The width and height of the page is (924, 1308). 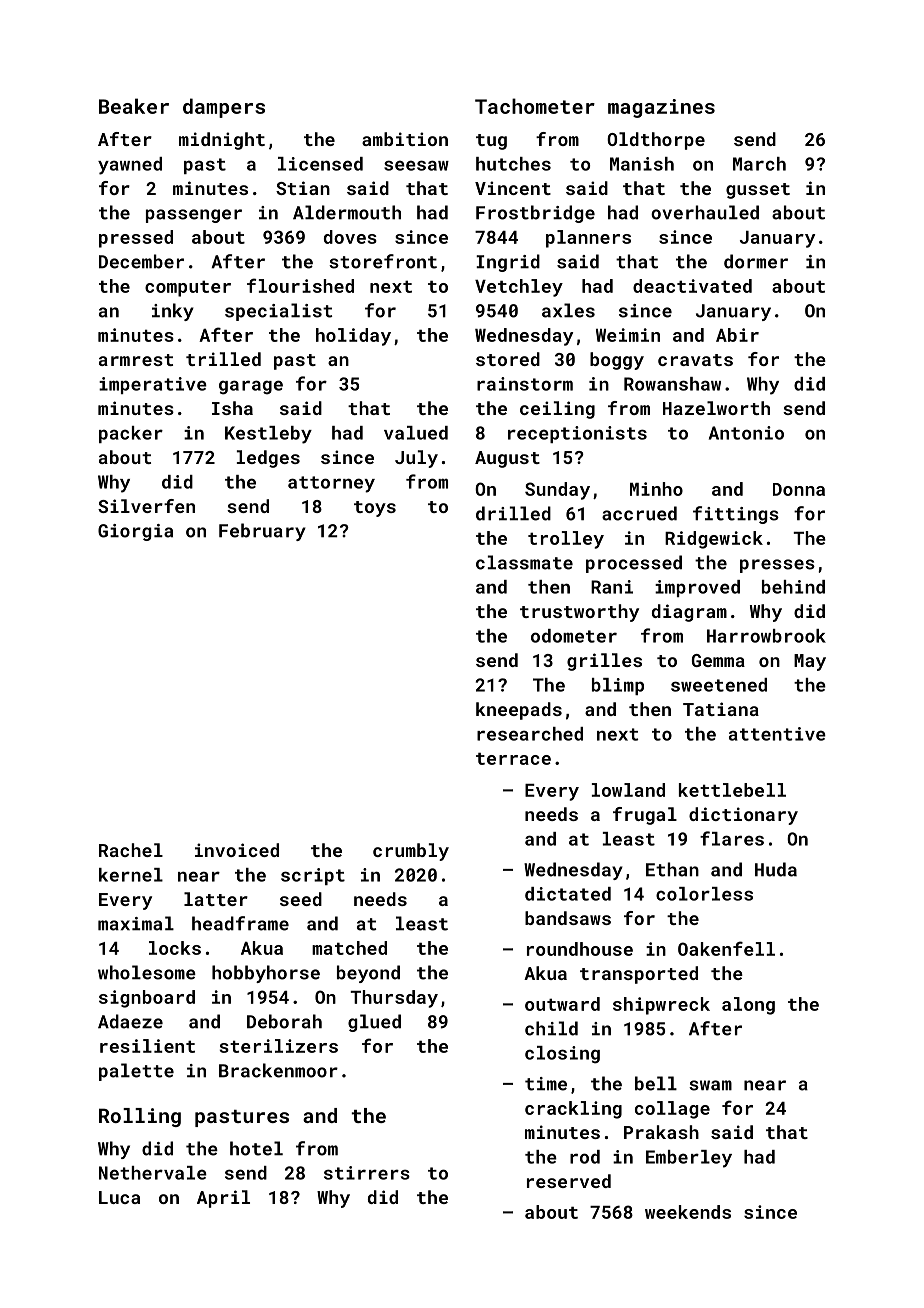 What do you see at coordinates (692, 286) in the page?
I see `deactivated` at bounding box center [692, 286].
